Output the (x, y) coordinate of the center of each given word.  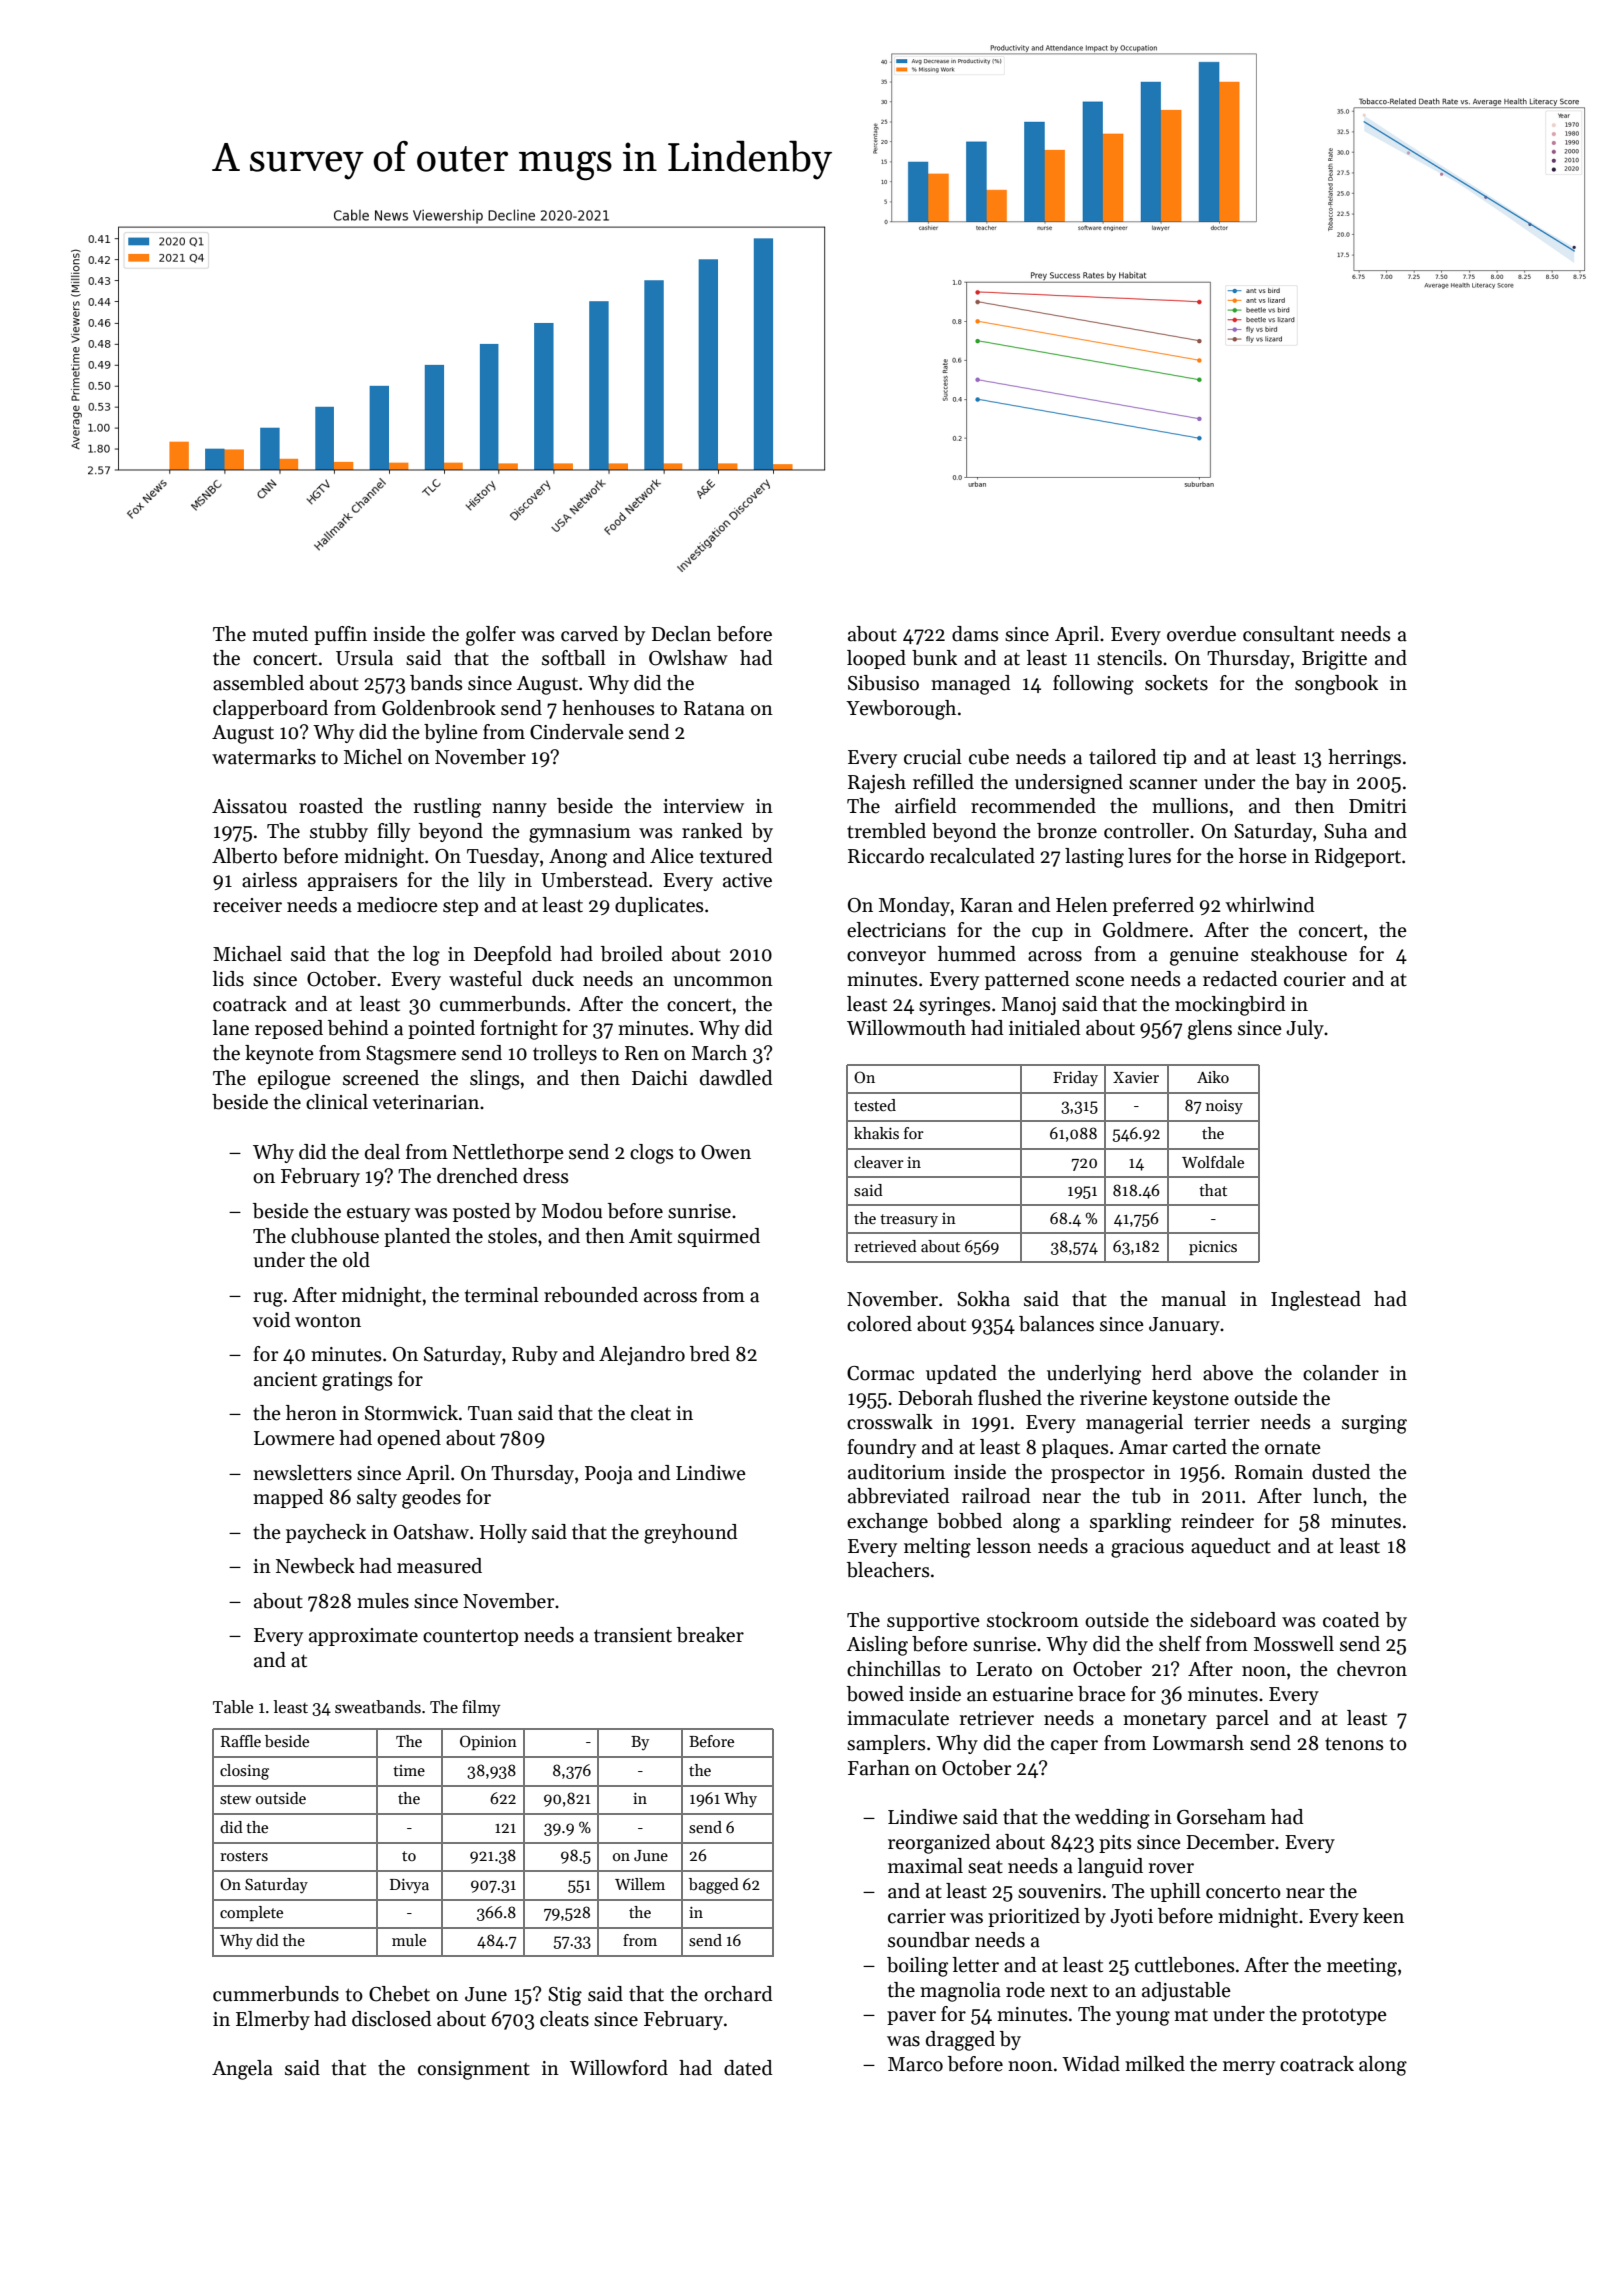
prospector (1098, 1474)
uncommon (723, 981)
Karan (986, 905)
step (460, 907)
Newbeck (315, 1566)
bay (1311, 783)
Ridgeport (1358, 858)
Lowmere (294, 1438)
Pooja (609, 1475)
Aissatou (249, 806)
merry (1249, 2068)
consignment (474, 2070)
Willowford (619, 2068)
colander (1341, 1373)
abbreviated (899, 1496)
